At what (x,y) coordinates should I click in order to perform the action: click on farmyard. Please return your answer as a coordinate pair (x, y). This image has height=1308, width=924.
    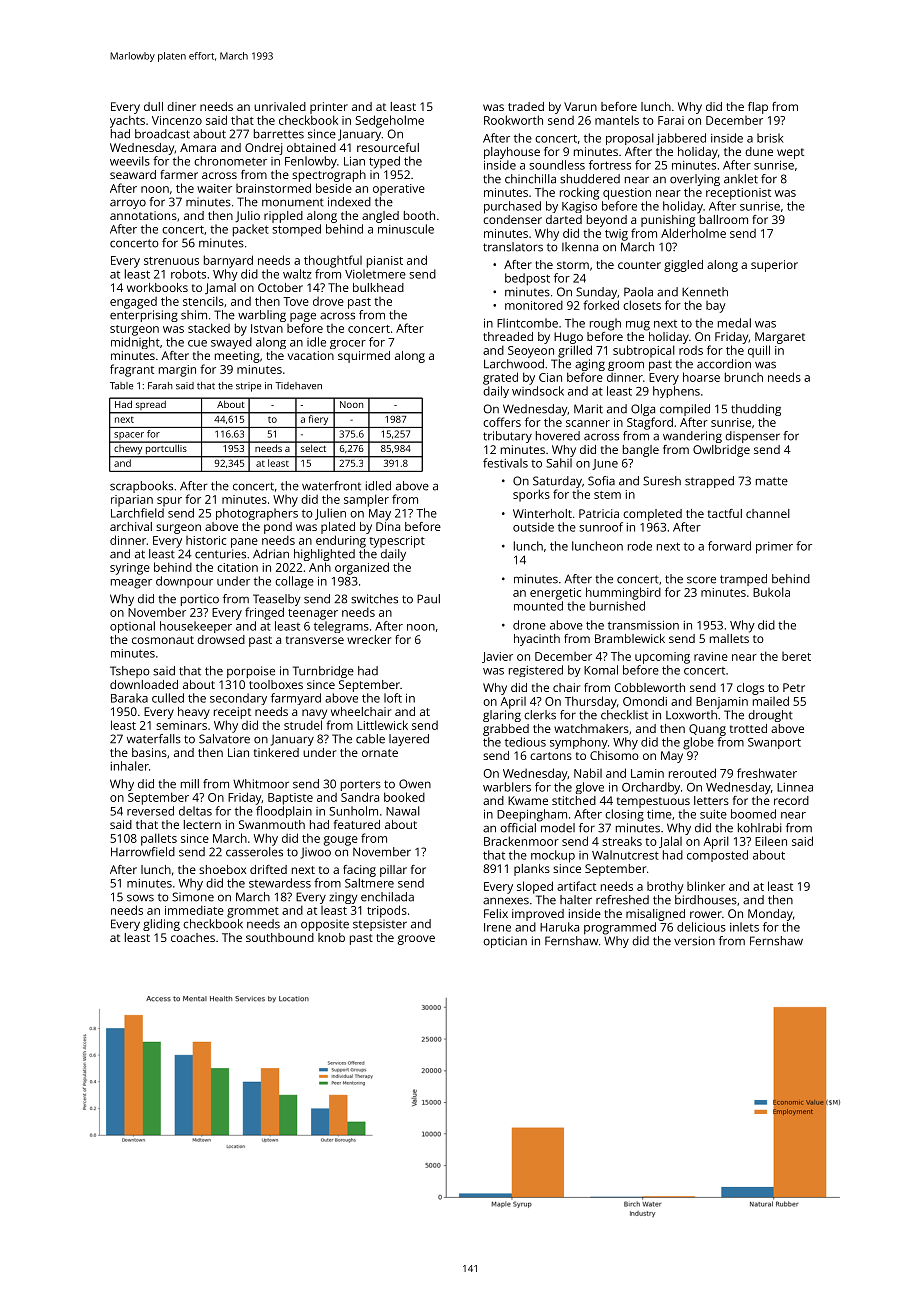
    Looking at the image, I should click on (296, 699).
